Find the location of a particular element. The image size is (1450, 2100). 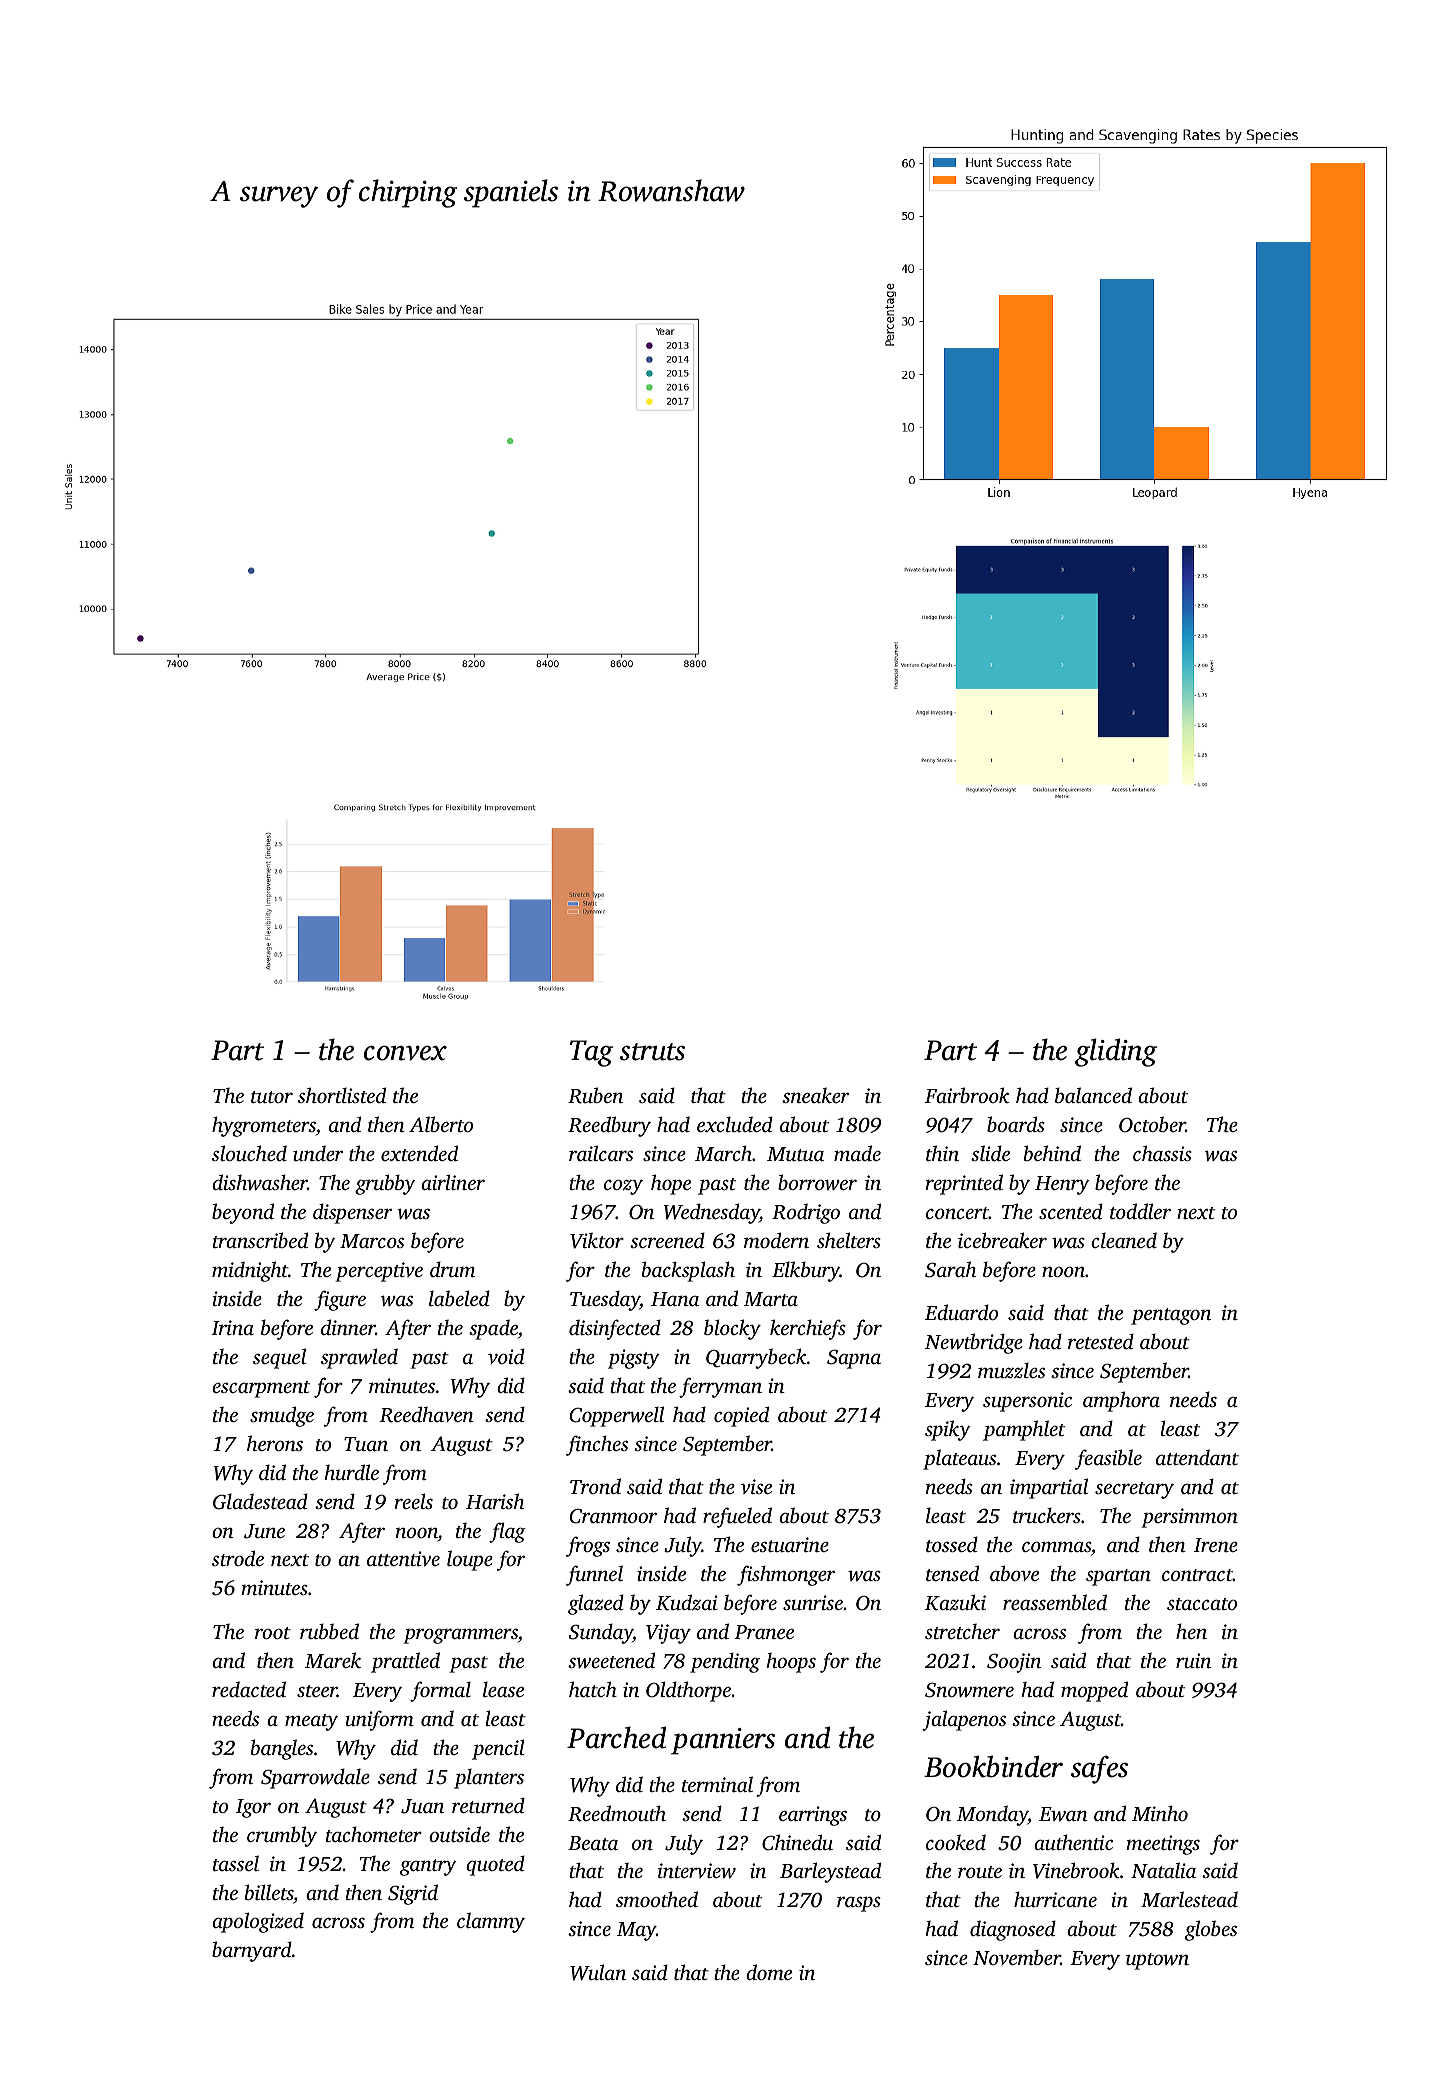

Mutua is located at coordinates (795, 1154).
